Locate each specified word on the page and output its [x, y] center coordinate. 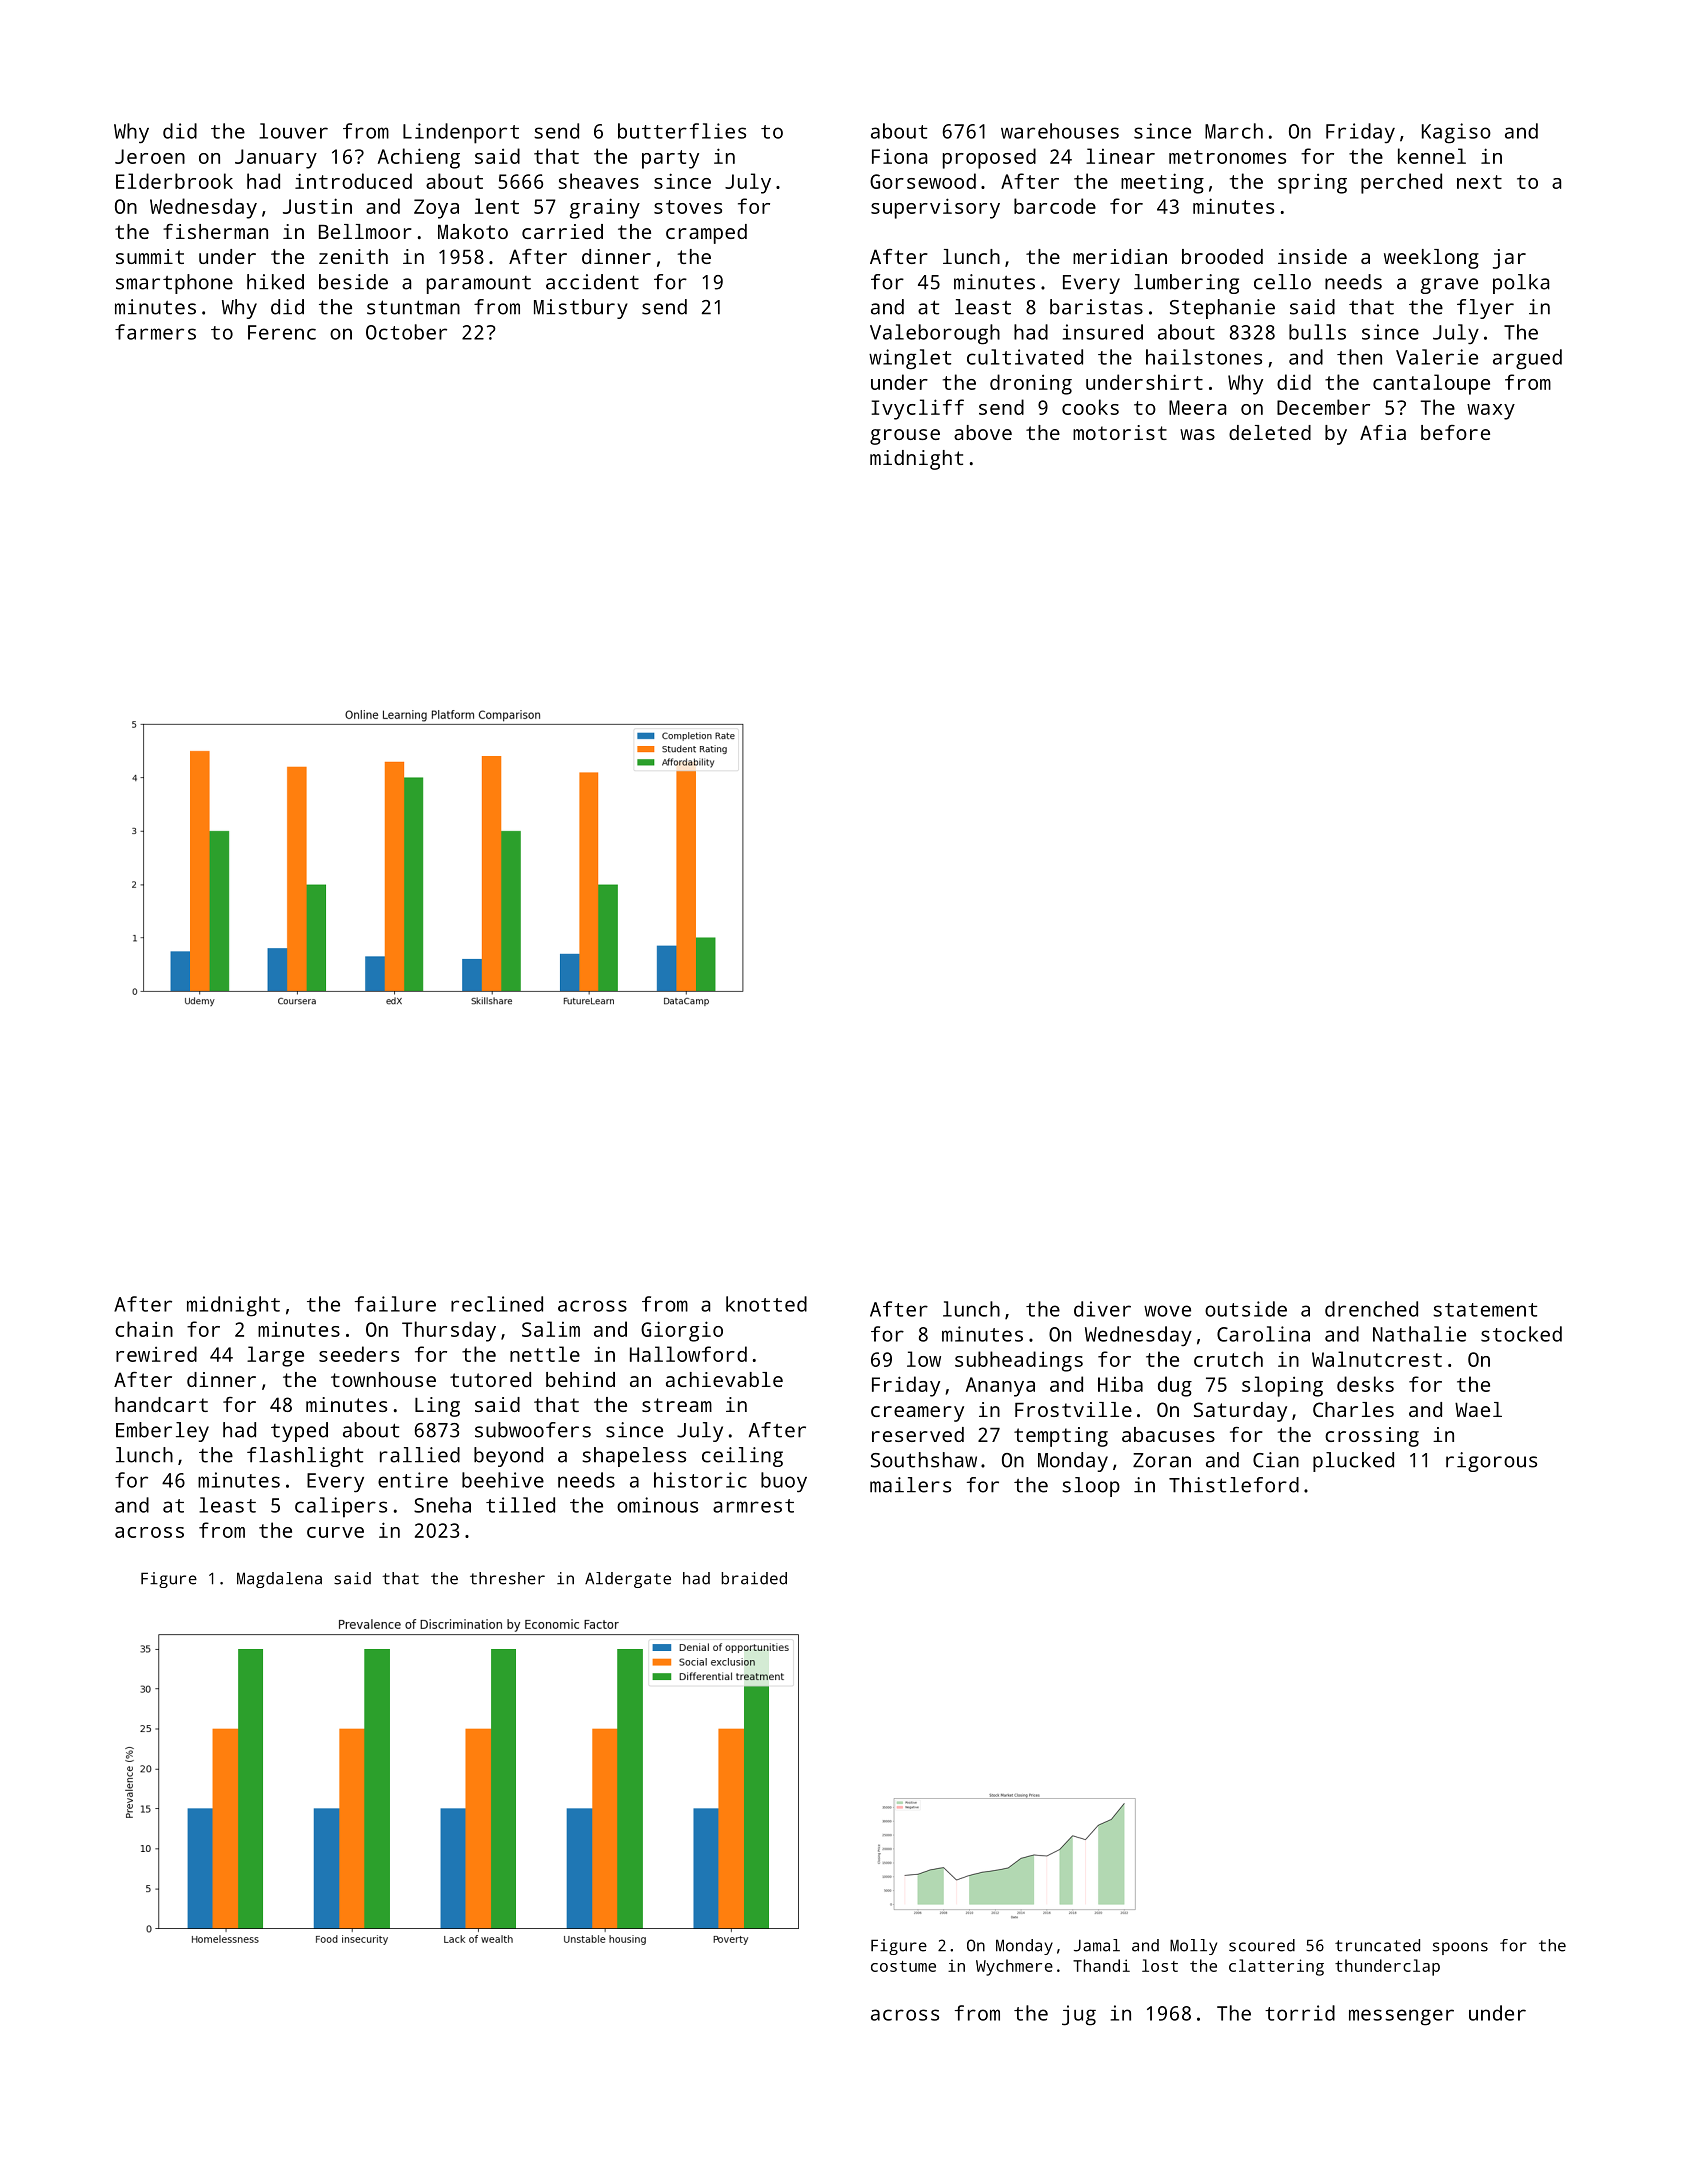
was [1197, 434]
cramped [706, 234]
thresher [507, 1578]
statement [1485, 1310]
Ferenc [282, 332]
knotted [766, 1304]
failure [395, 1304]
